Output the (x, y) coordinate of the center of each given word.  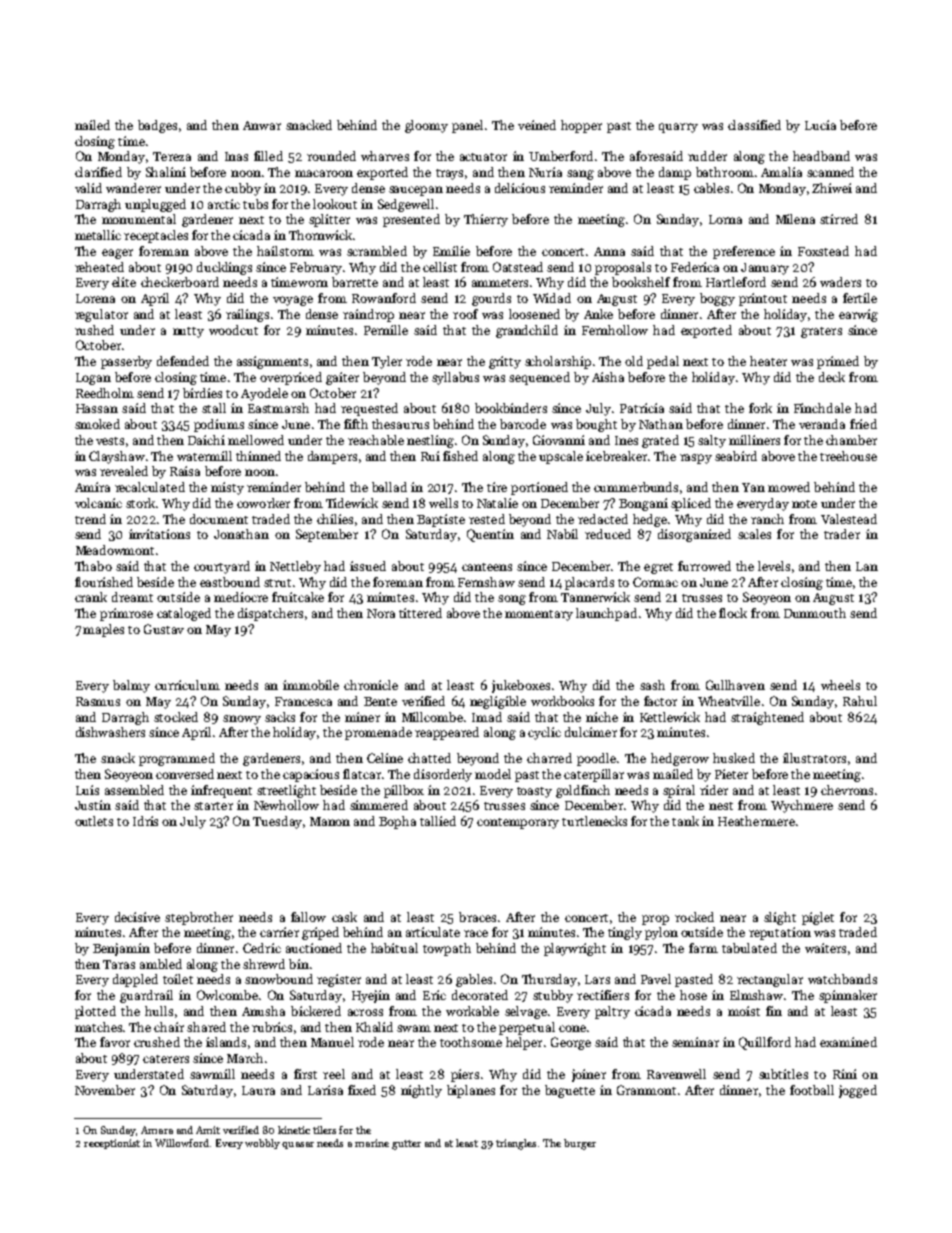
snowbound (279, 979)
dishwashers (110, 732)
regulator (101, 315)
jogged (858, 1091)
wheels (840, 685)
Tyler (387, 362)
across (365, 1012)
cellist (440, 267)
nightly (421, 1091)
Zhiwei (832, 188)
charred (549, 758)
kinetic (294, 1130)
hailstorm (285, 251)
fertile (860, 298)
